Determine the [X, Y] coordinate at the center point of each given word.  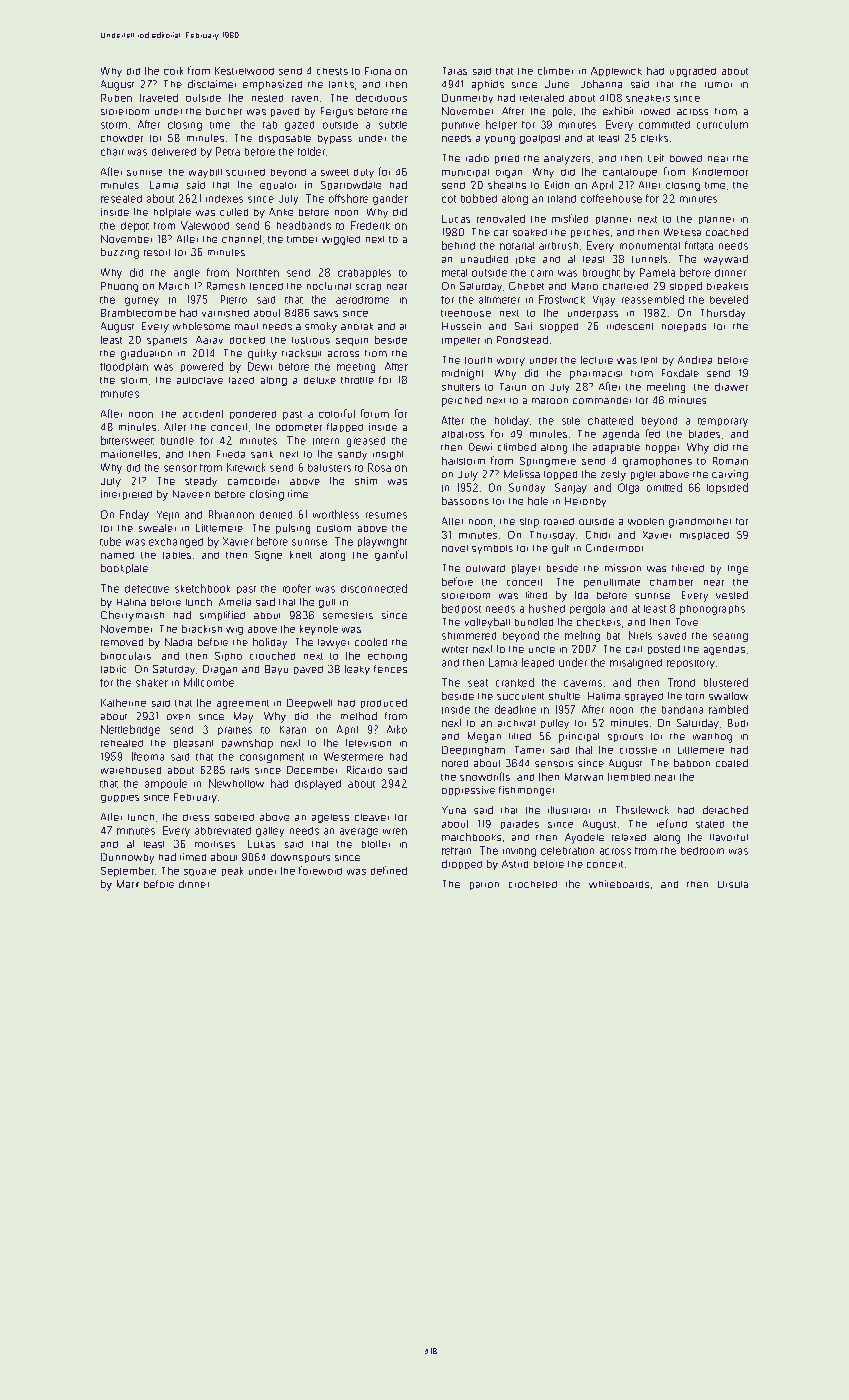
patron [484, 886]
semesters [348, 615]
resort [157, 252]
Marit [128, 884]
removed [122, 642]
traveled [159, 98]
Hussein [461, 326]
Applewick [616, 71]
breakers [727, 286]
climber [555, 71]
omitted [664, 487]
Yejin [168, 516]
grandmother [700, 523]
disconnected [374, 588]
